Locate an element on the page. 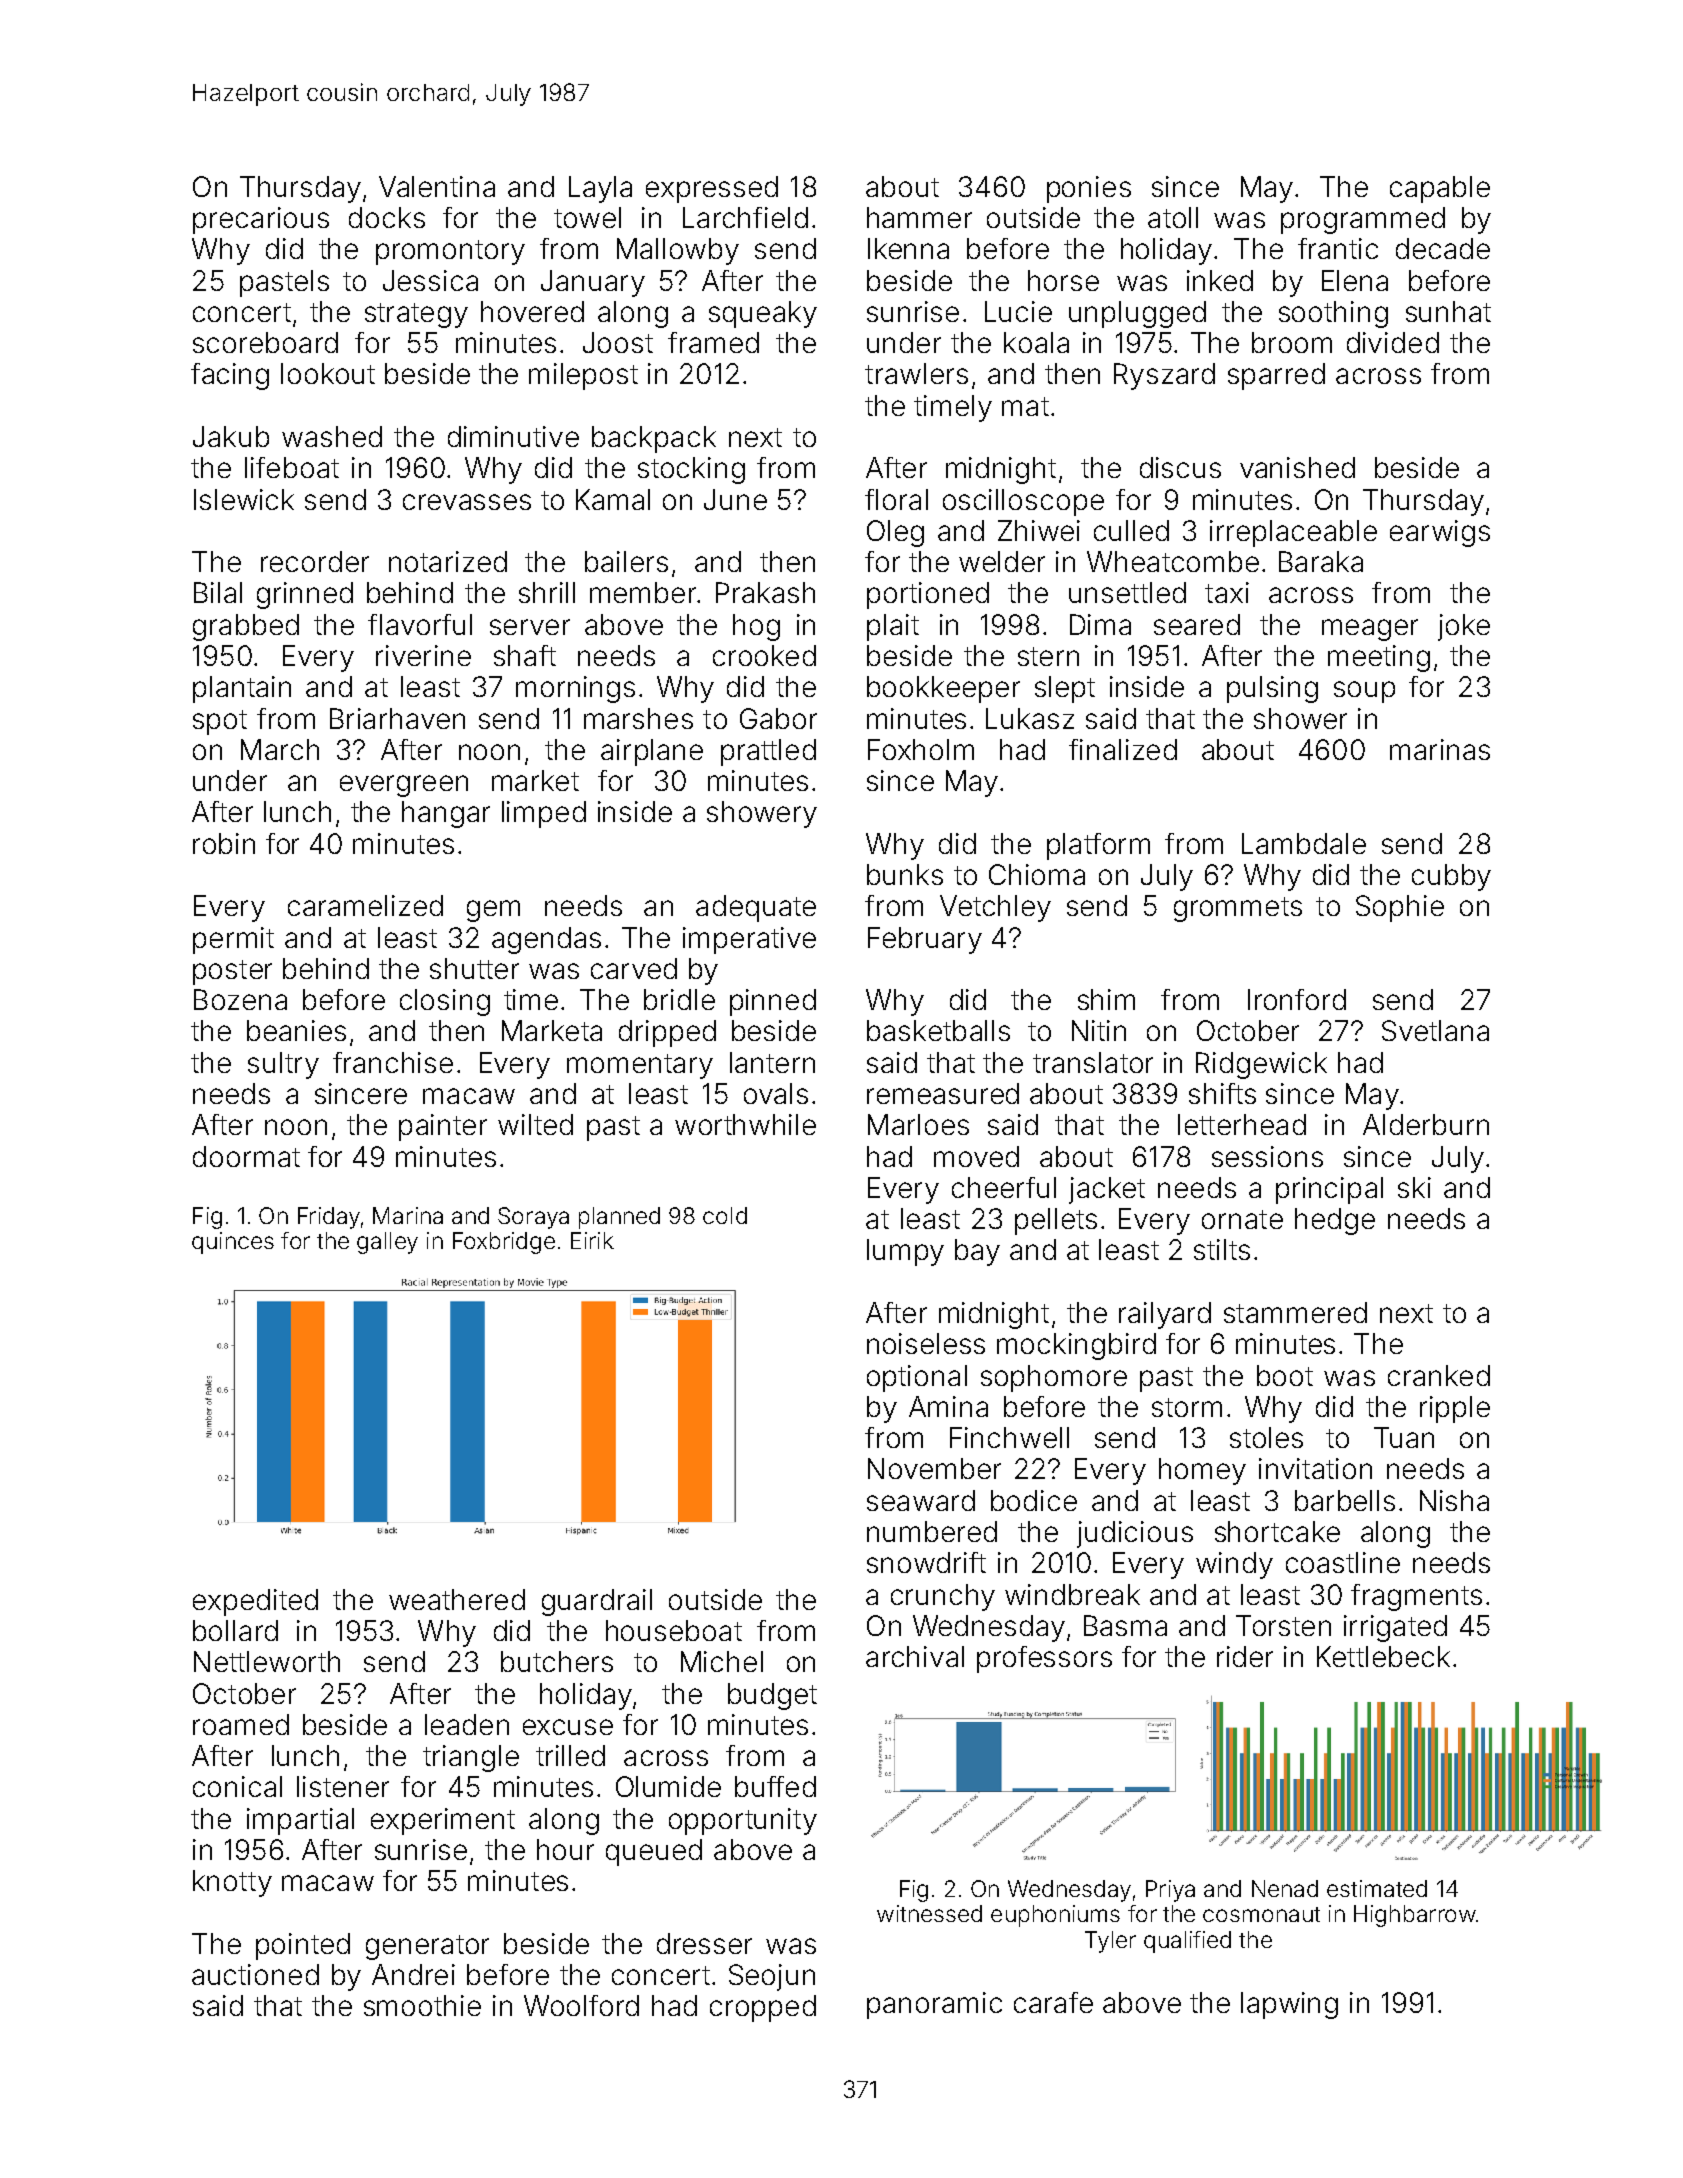  shaft is located at coordinates (525, 655).
